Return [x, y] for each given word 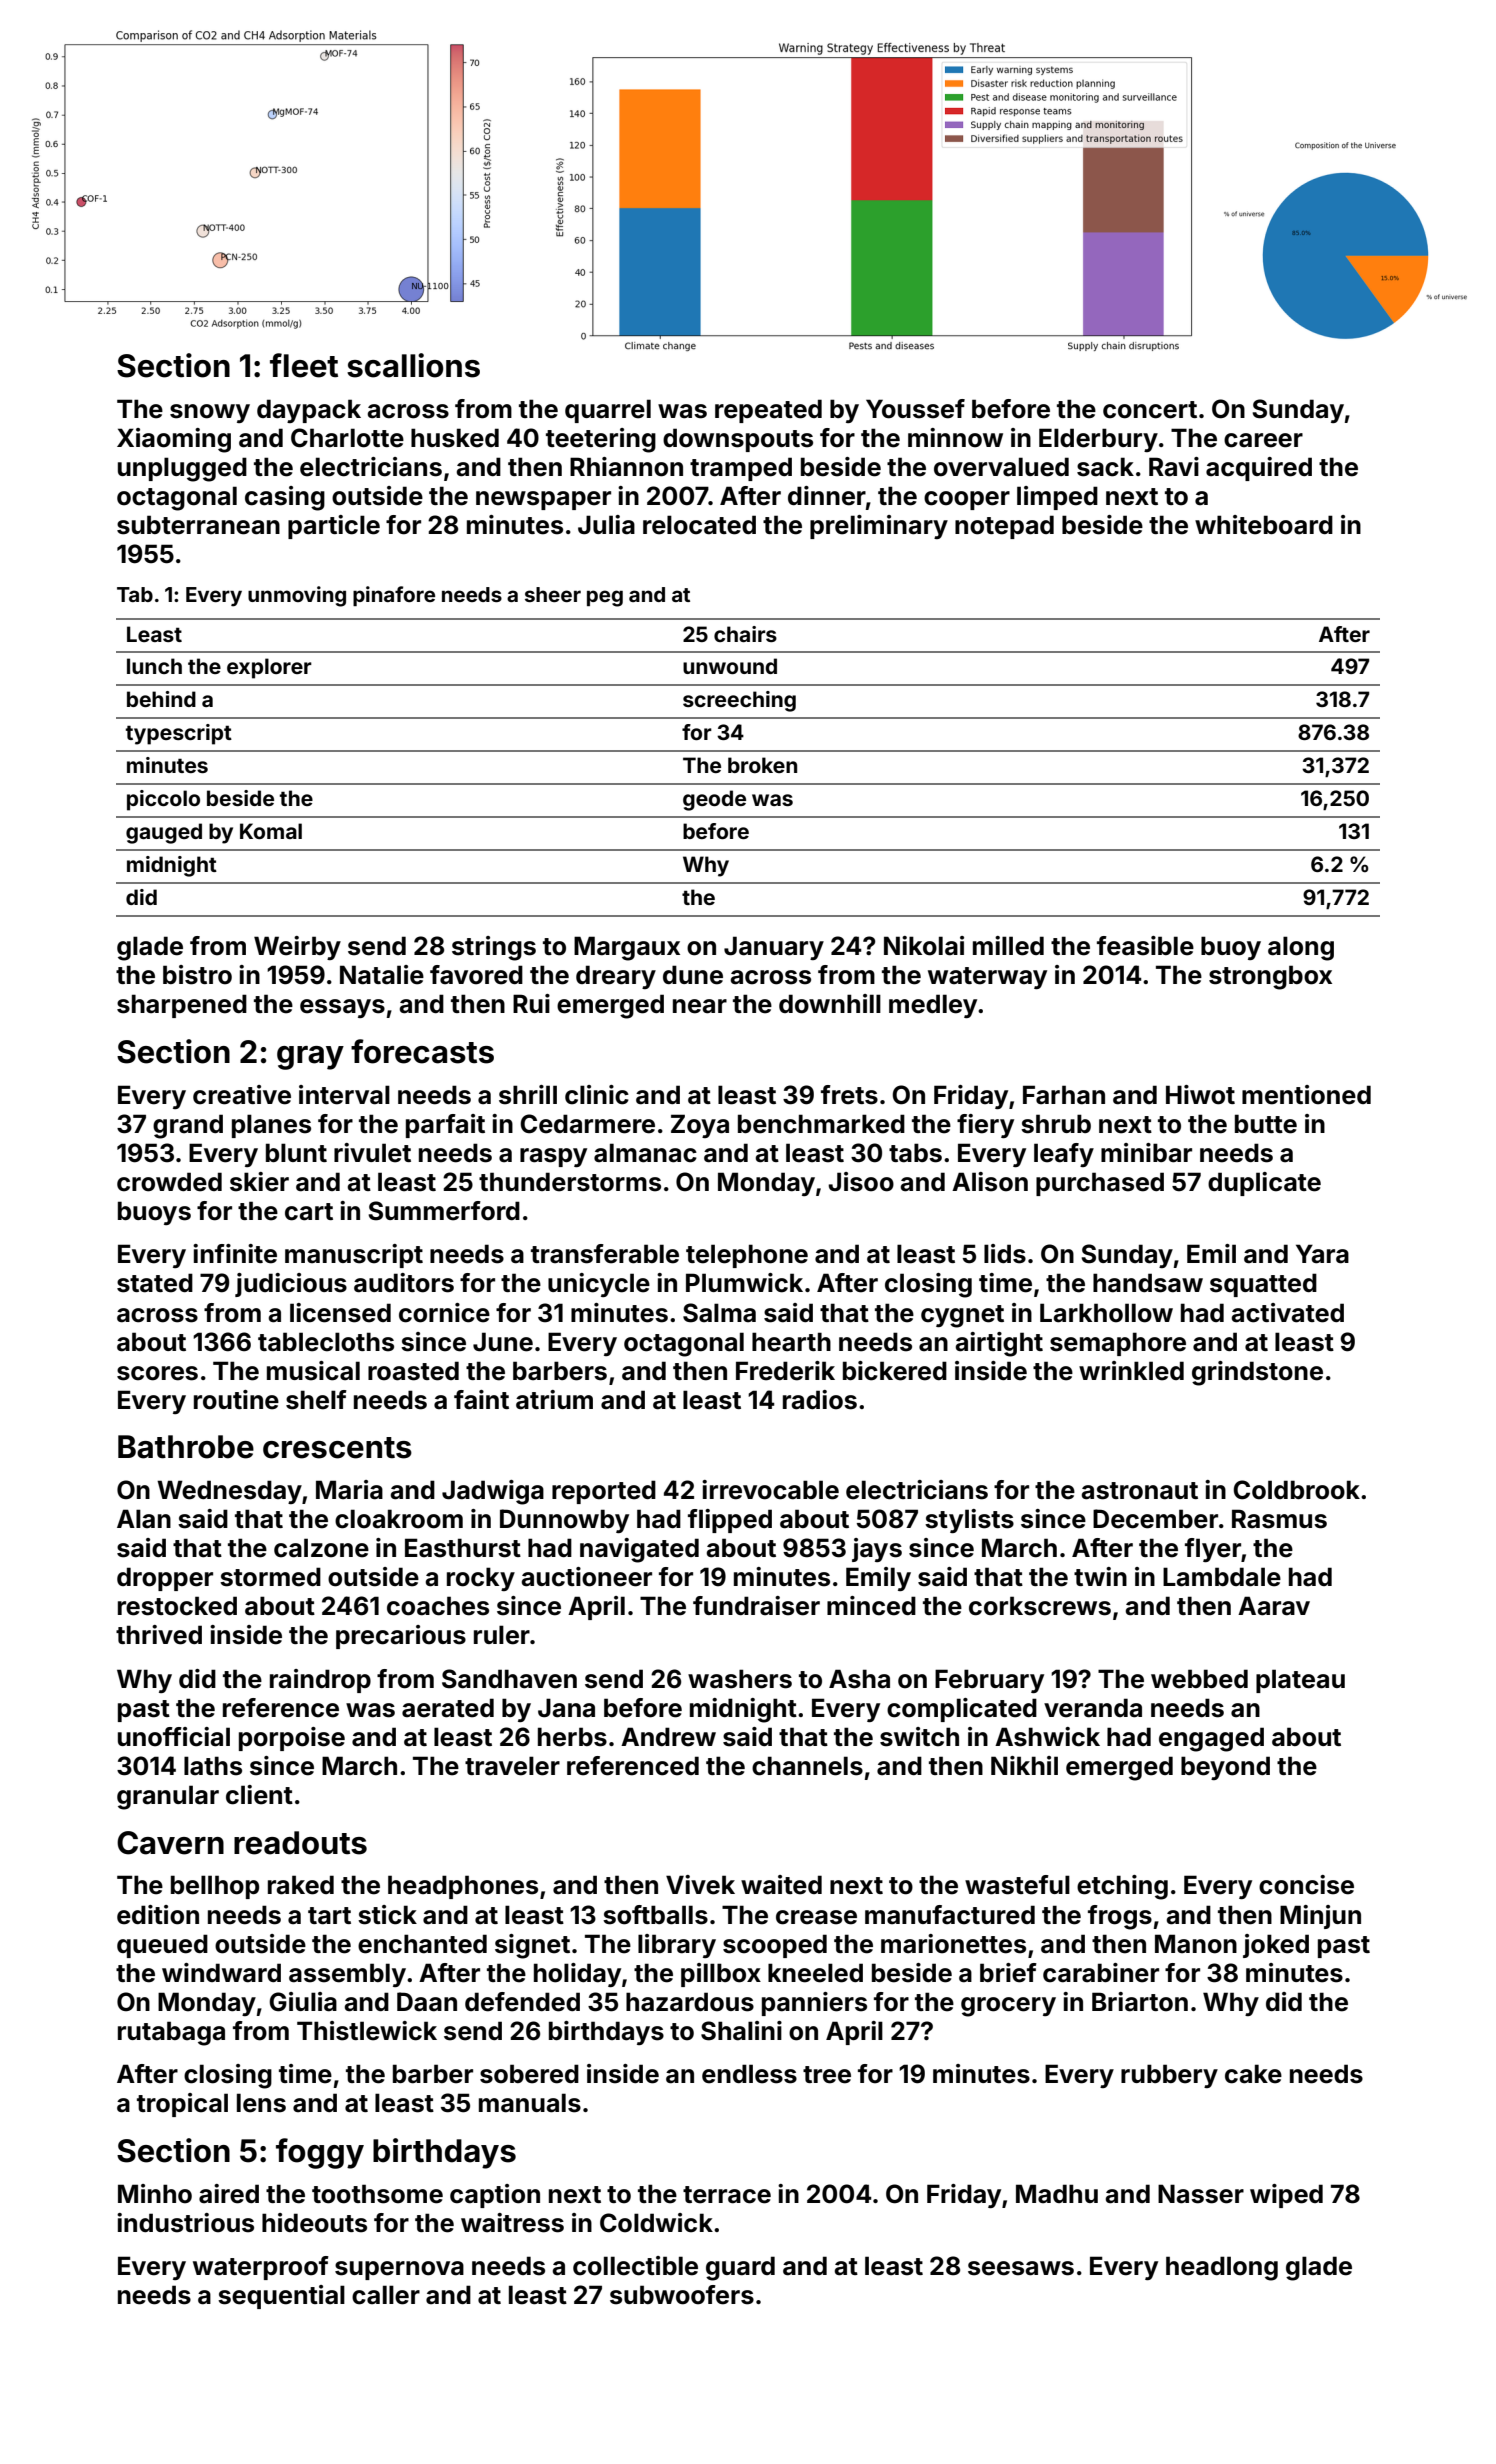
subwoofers [682, 2295]
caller [386, 2295]
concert [1150, 410]
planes [271, 1126]
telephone [747, 1256]
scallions [413, 365]
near [700, 1006]
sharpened [182, 1006]
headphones [463, 1887]
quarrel [608, 411]
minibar [1146, 1153]
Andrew [668, 1737]
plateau [1300, 1681]
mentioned [1306, 1095]
